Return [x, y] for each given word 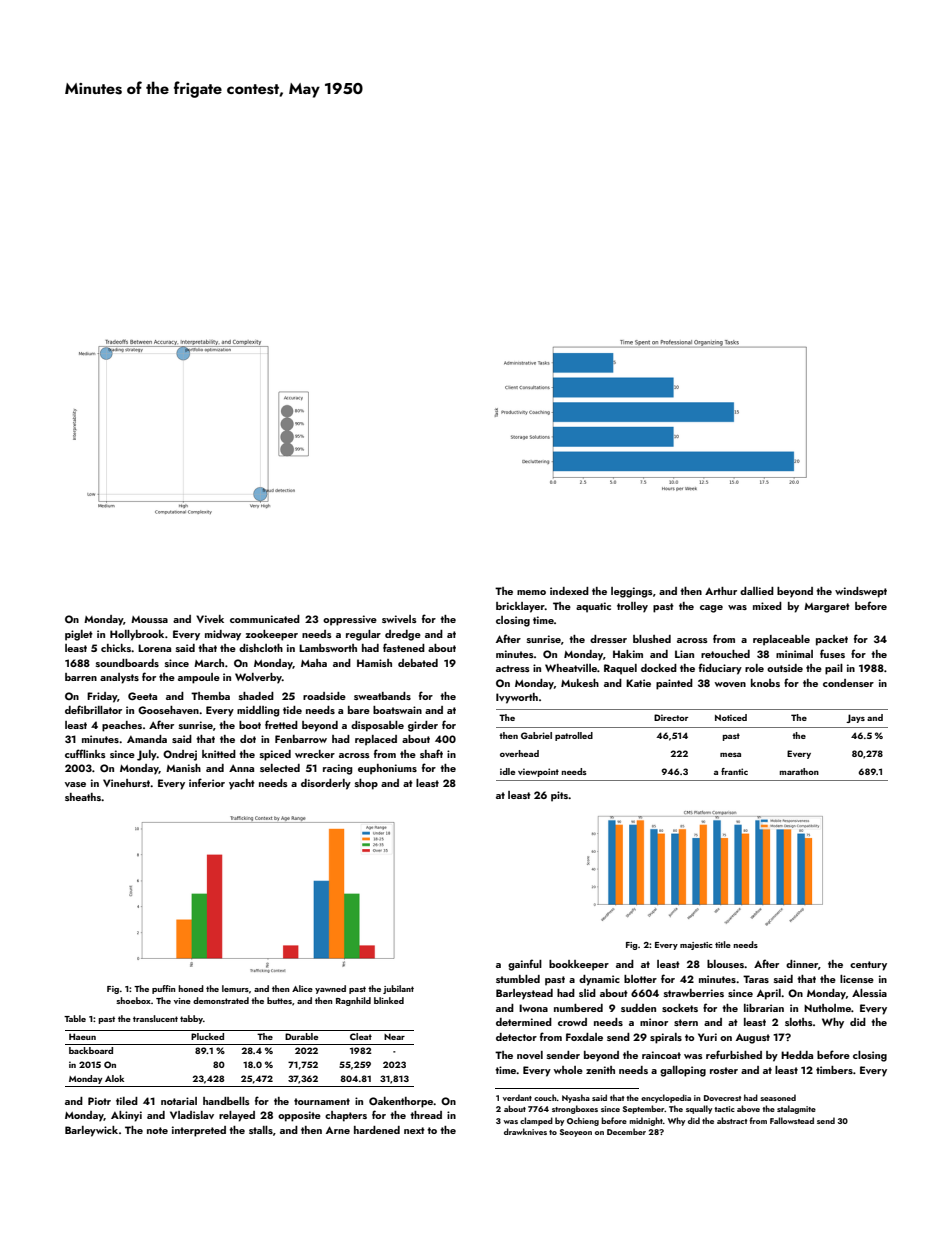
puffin [164, 989]
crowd [572, 1022]
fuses [832, 653]
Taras [756, 979]
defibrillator [93, 709]
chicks [116, 648]
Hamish [374, 663]
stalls [261, 1130]
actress [513, 668]
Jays [855, 718]
